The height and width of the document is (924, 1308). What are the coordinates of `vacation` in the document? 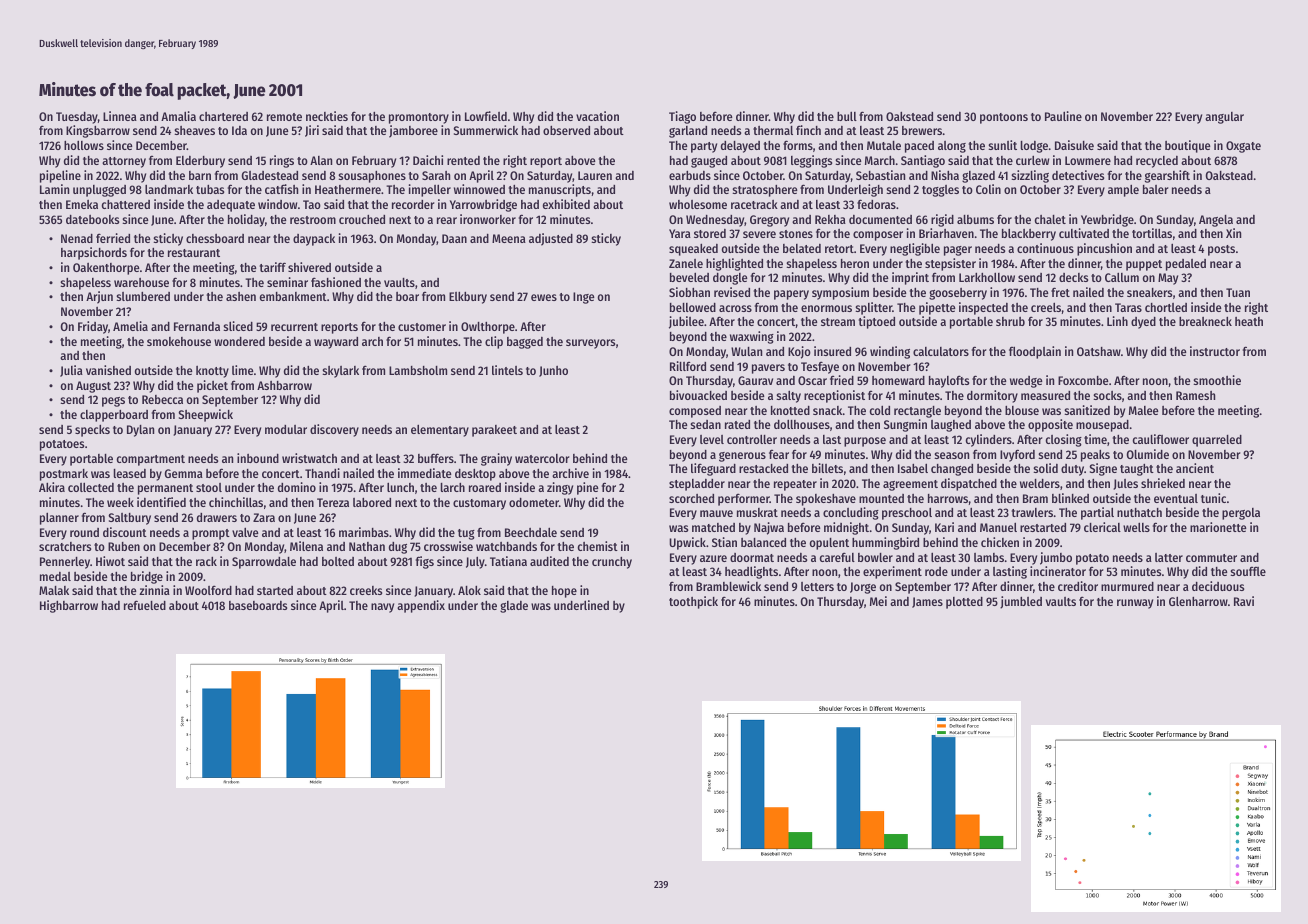 It's located at (597, 116).
